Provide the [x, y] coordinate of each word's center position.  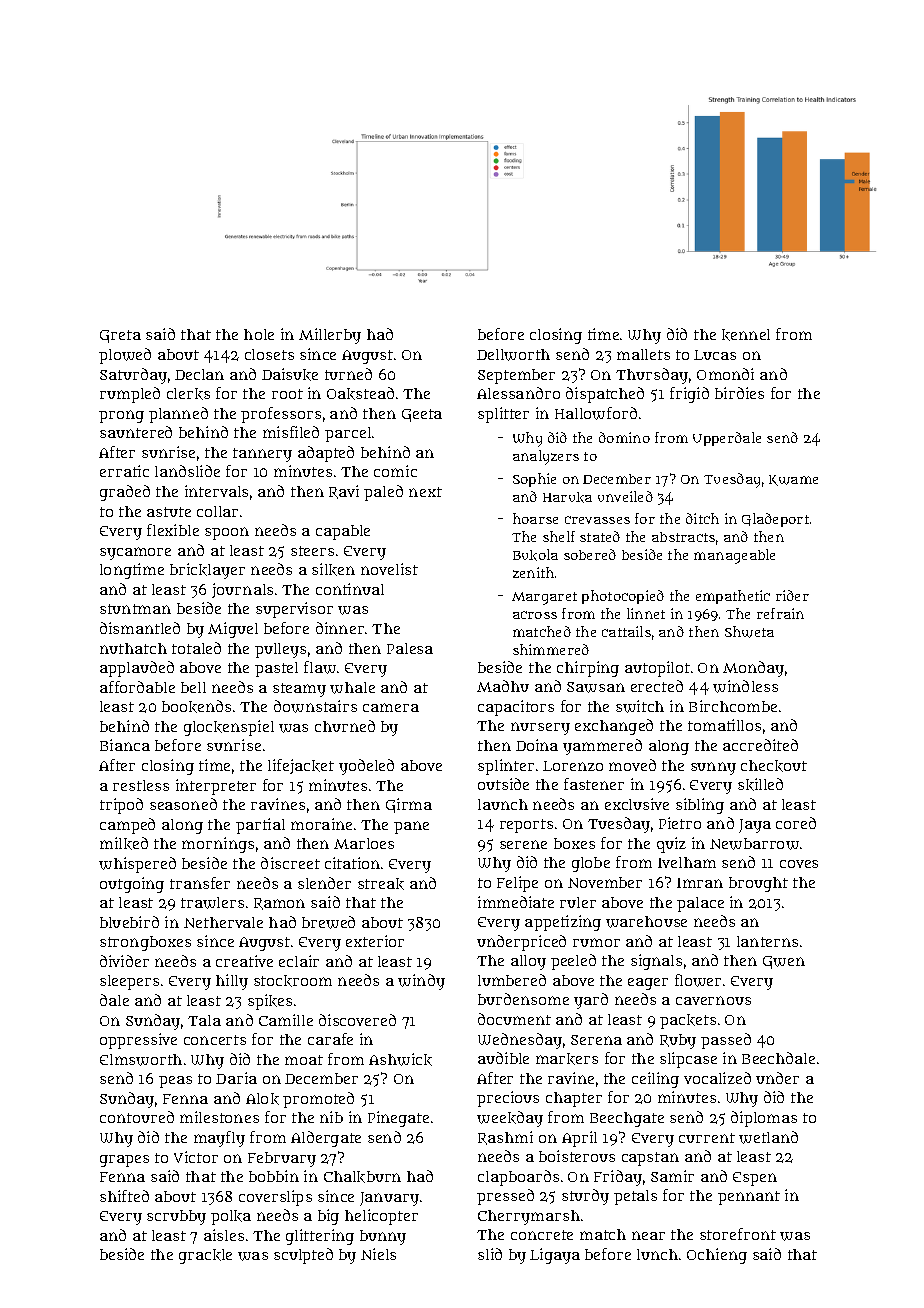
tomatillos [724, 725]
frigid [689, 395]
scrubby [176, 1217]
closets [269, 354]
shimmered [551, 649]
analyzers [546, 457]
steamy [299, 690]
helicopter [381, 1217]
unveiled [625, 496]
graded [125, 493]
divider [124, 961]
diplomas [764, 1119]
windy [421, 982]
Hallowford [596, 413]
